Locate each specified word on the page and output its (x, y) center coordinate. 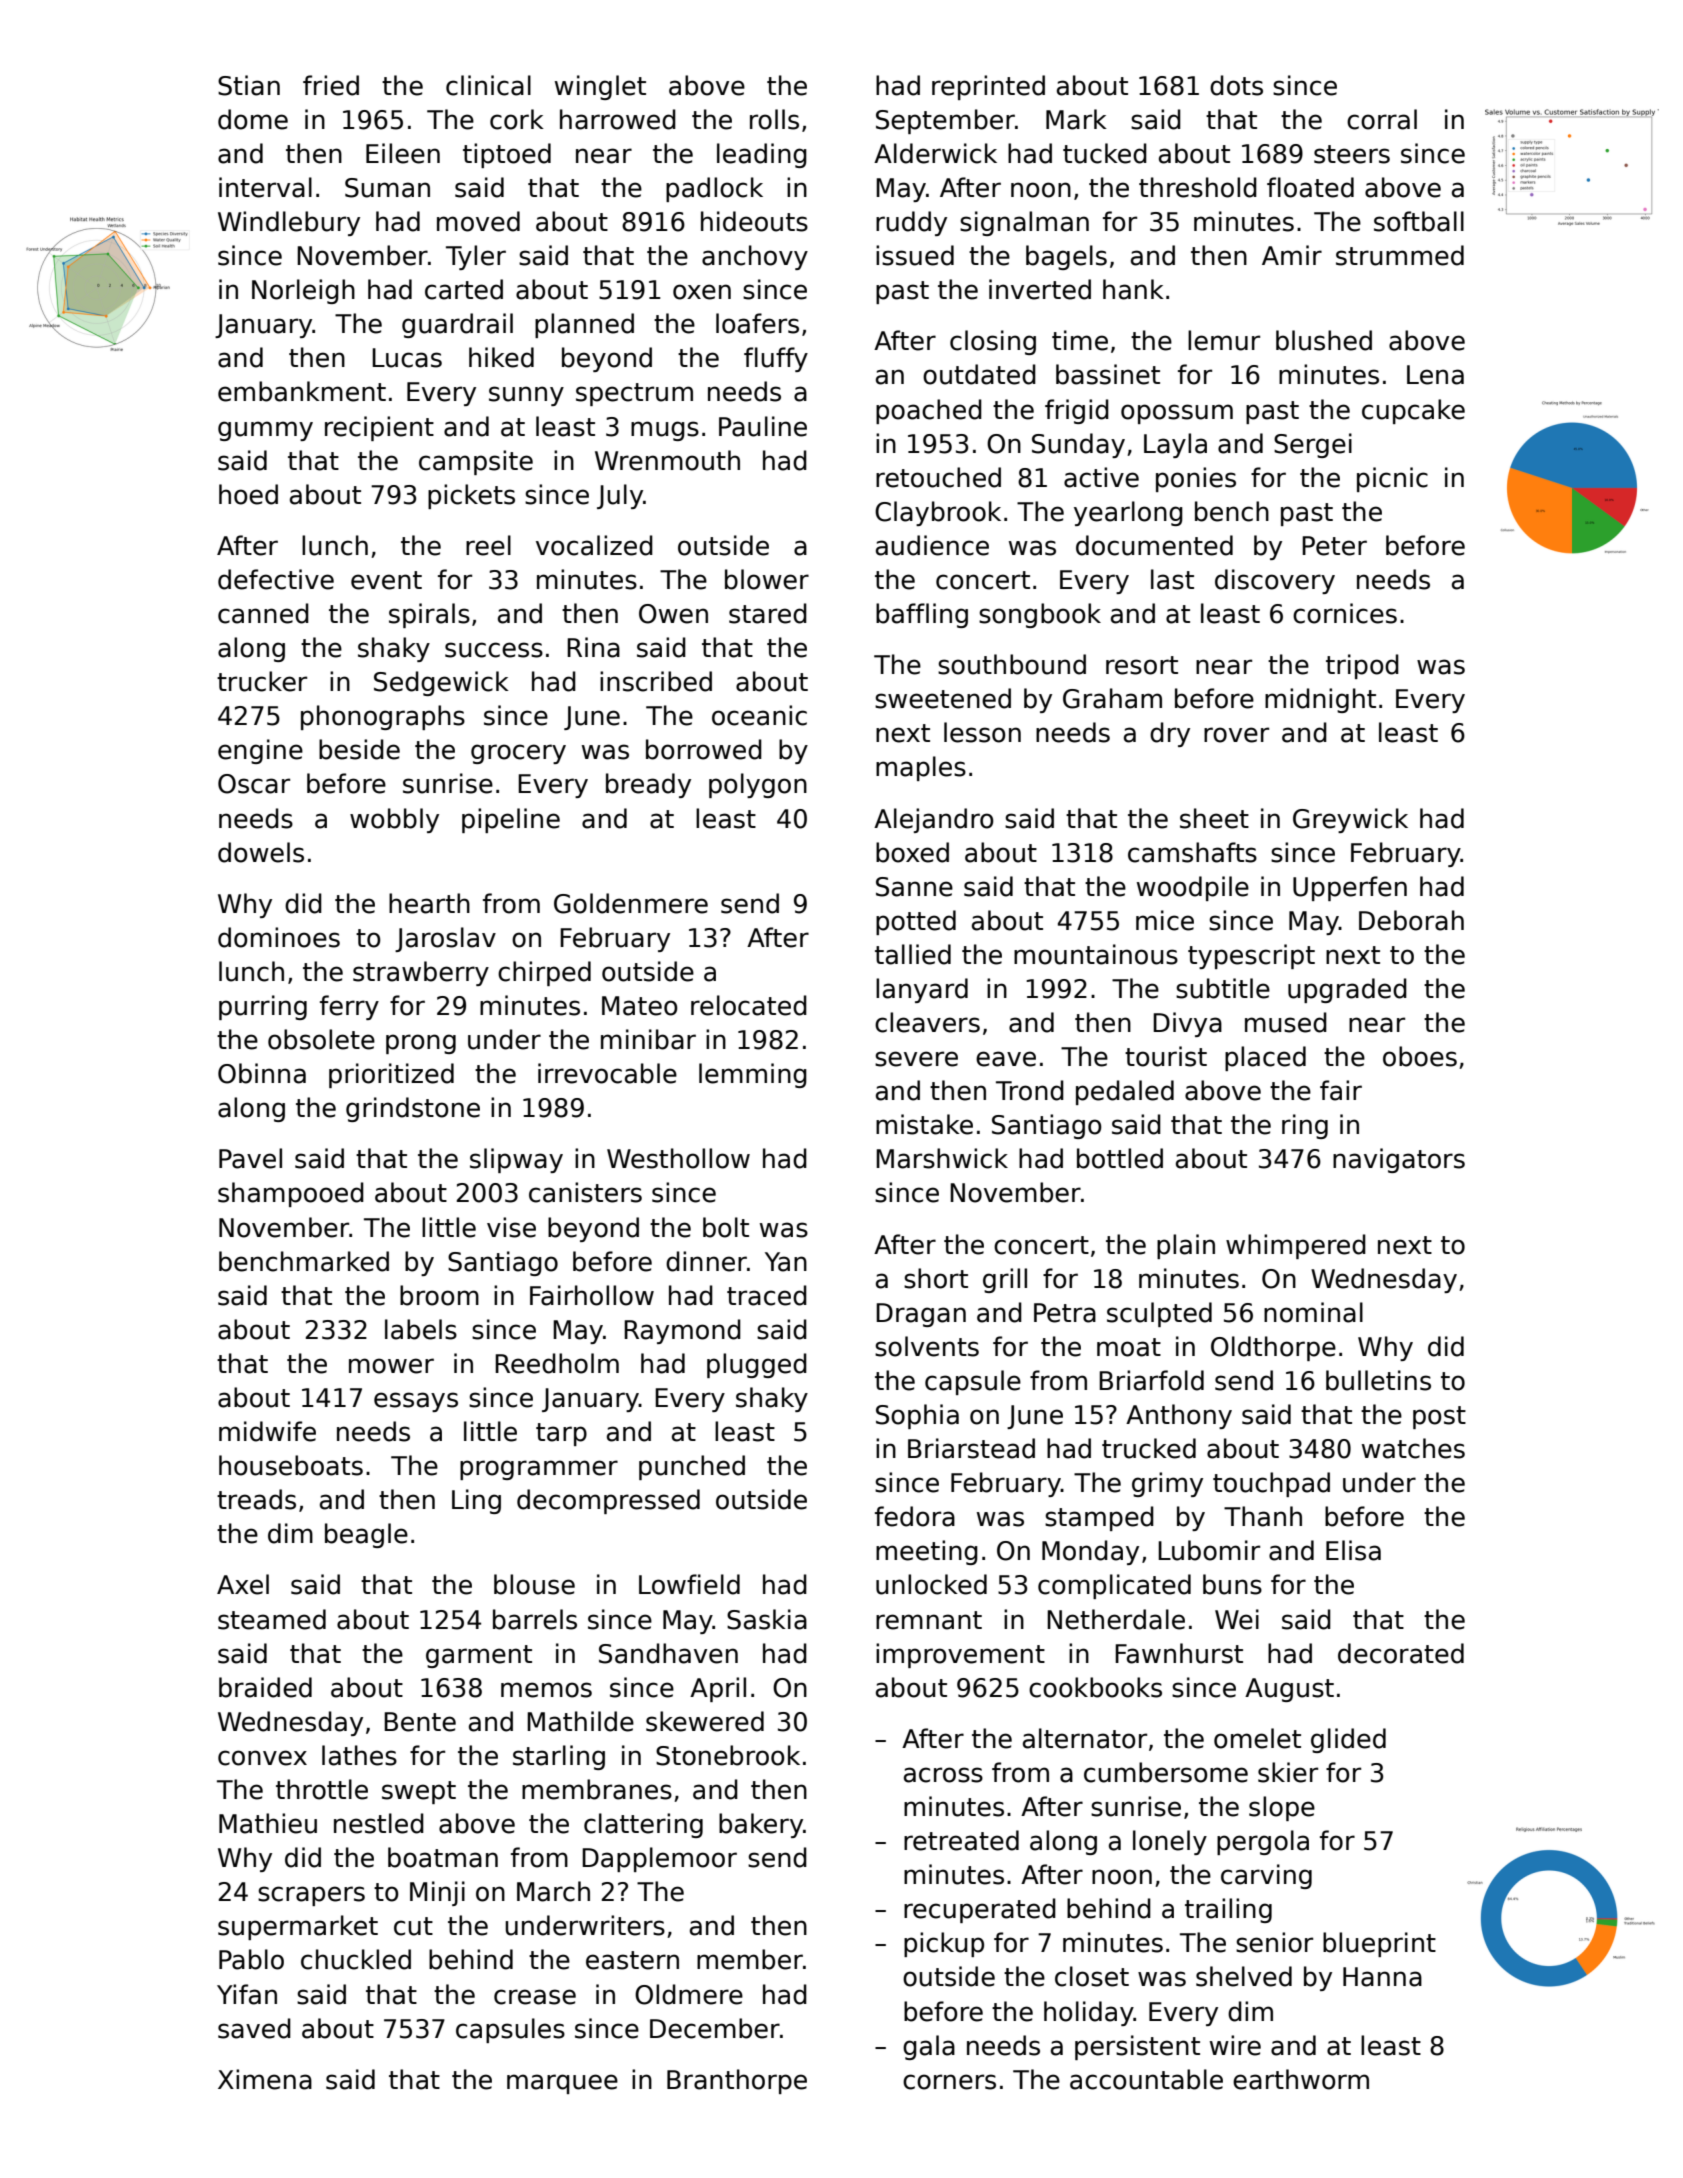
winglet (600, 87)
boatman (443, 1857)
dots (1236, 85)
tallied (913, 954)
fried (331, 85)
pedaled (1125, 1092)
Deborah (1411, 920)
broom (439, 1295)
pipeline (511, 820)
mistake (924, 1124)
